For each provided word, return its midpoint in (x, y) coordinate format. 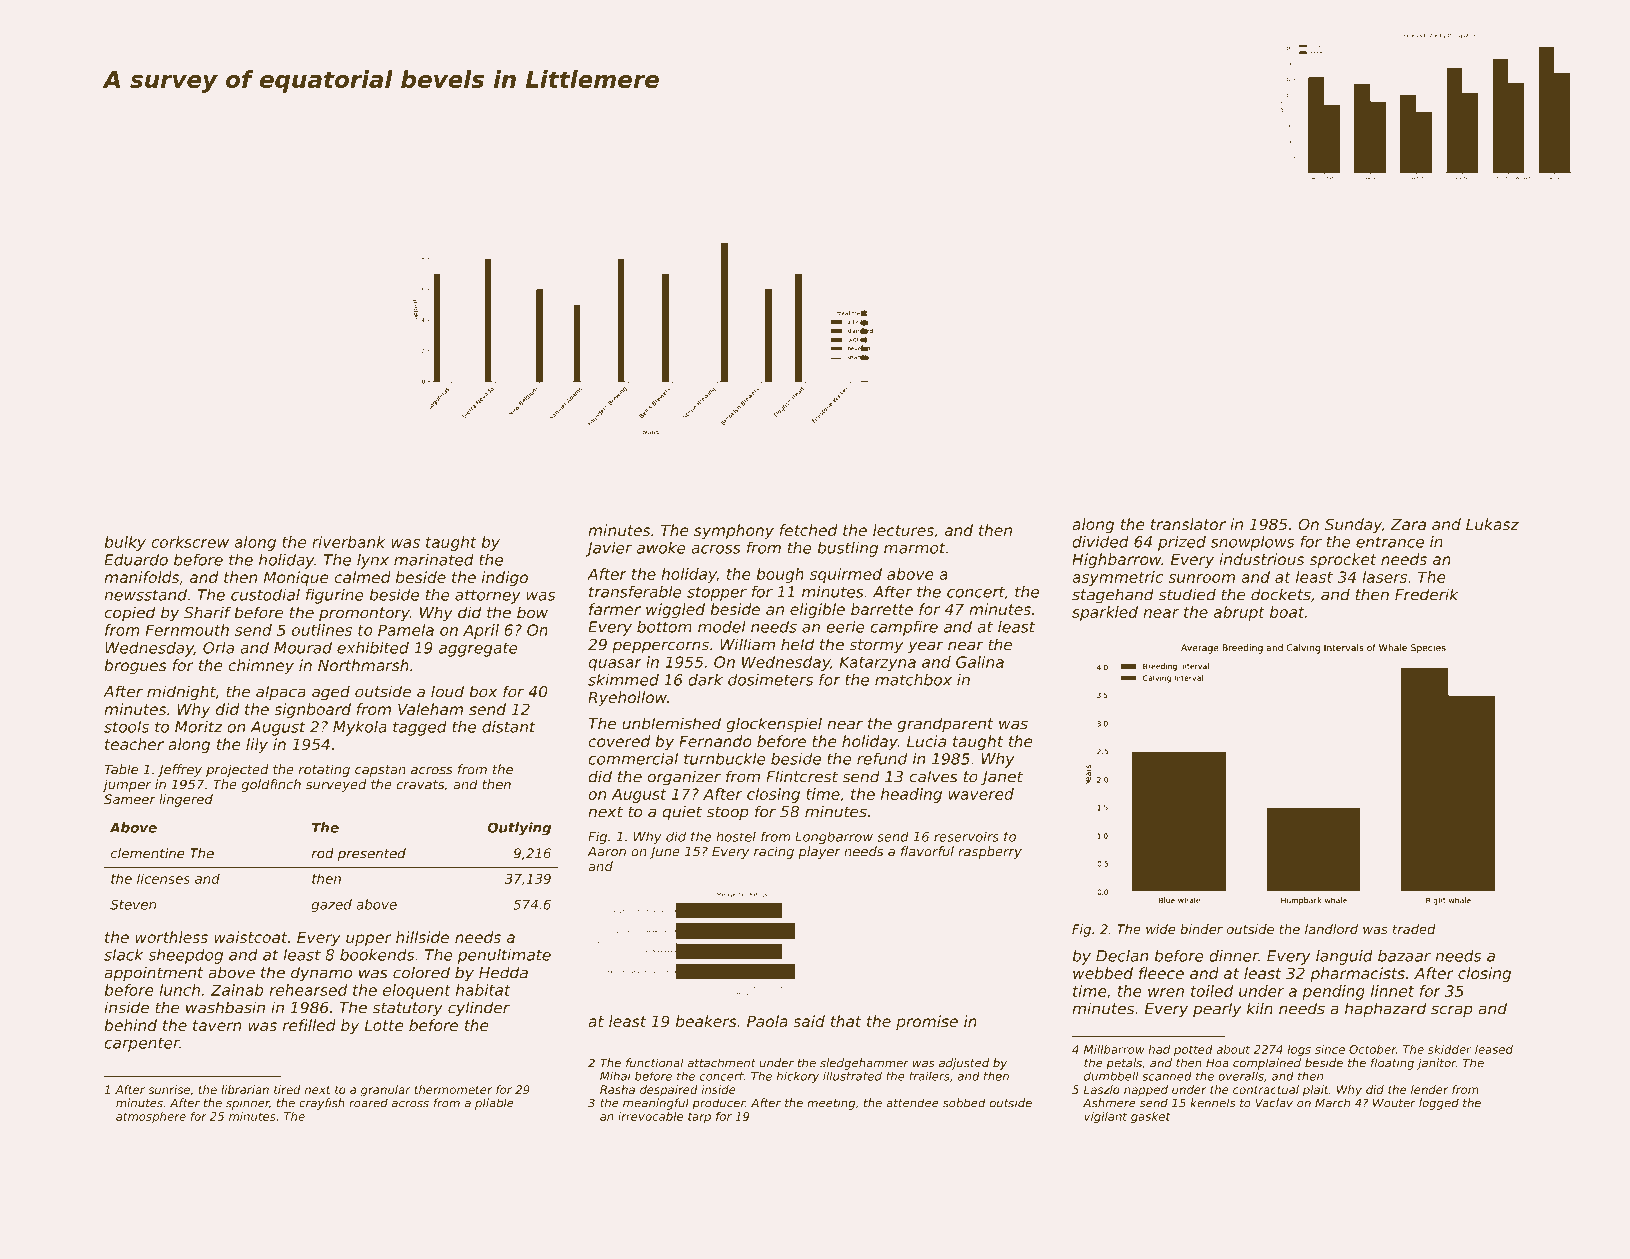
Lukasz (1492, 524)
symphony (734, 531)
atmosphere (151, 1117)
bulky (125, 543)
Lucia (926, 741)
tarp (699, 1117)
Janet (1002, 778)
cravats (420, 785)
